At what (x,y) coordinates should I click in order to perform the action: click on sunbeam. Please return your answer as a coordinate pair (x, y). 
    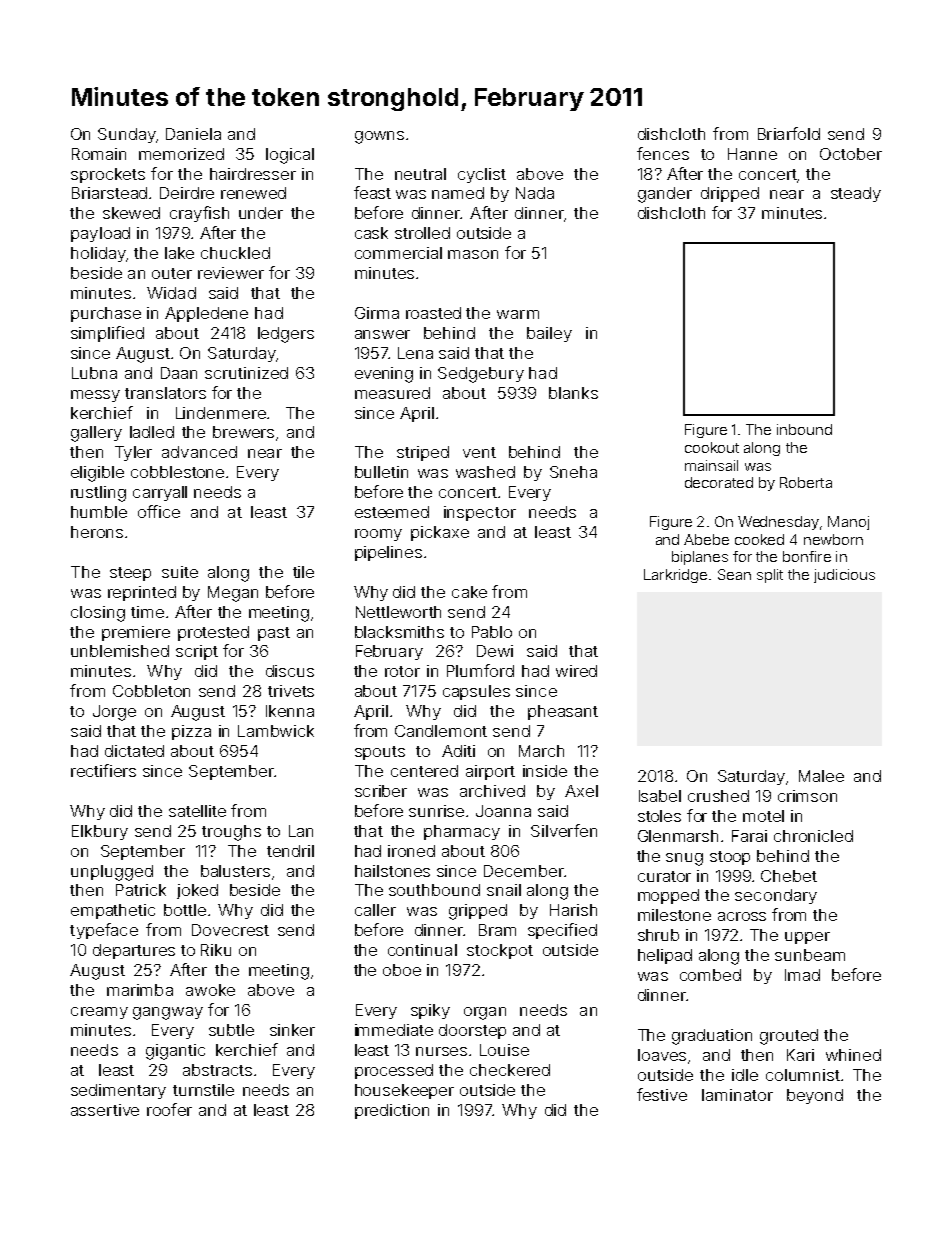
    Looking at the image, I should click on (810, 955).
